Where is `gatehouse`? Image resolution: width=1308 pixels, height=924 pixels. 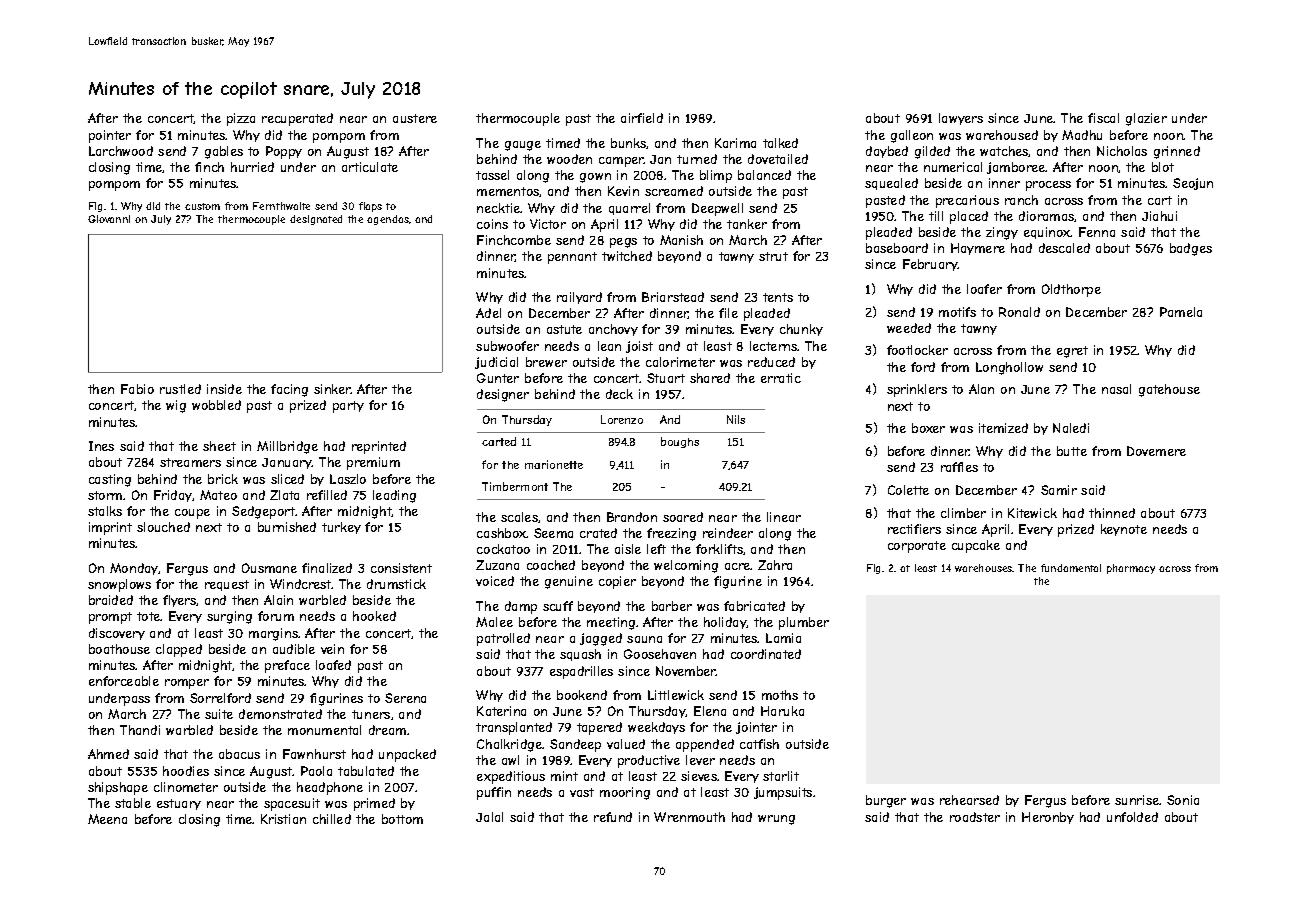 gatehouse is located at coordinates (1169, 390).
